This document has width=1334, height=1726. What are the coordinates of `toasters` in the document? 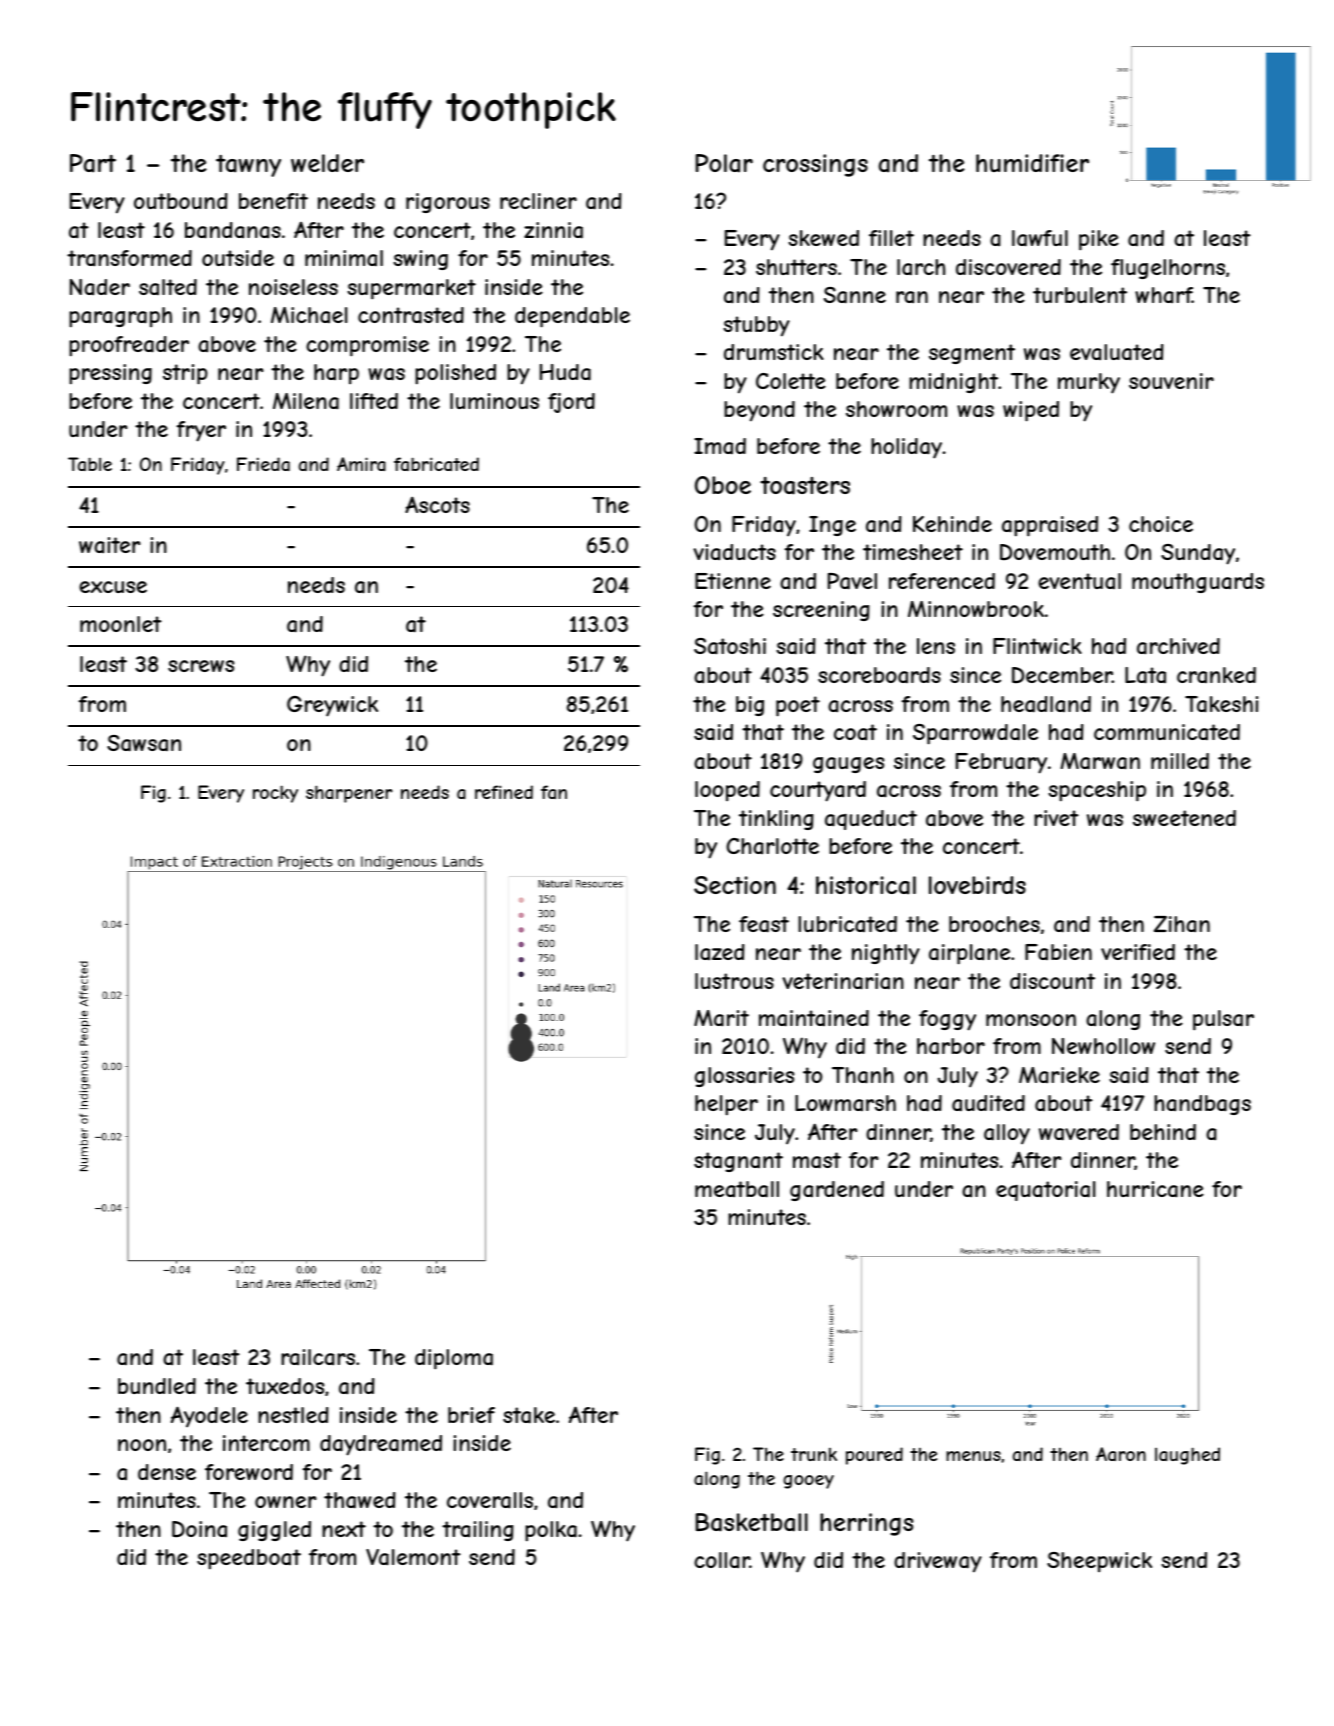 It's located at (805, 486).
